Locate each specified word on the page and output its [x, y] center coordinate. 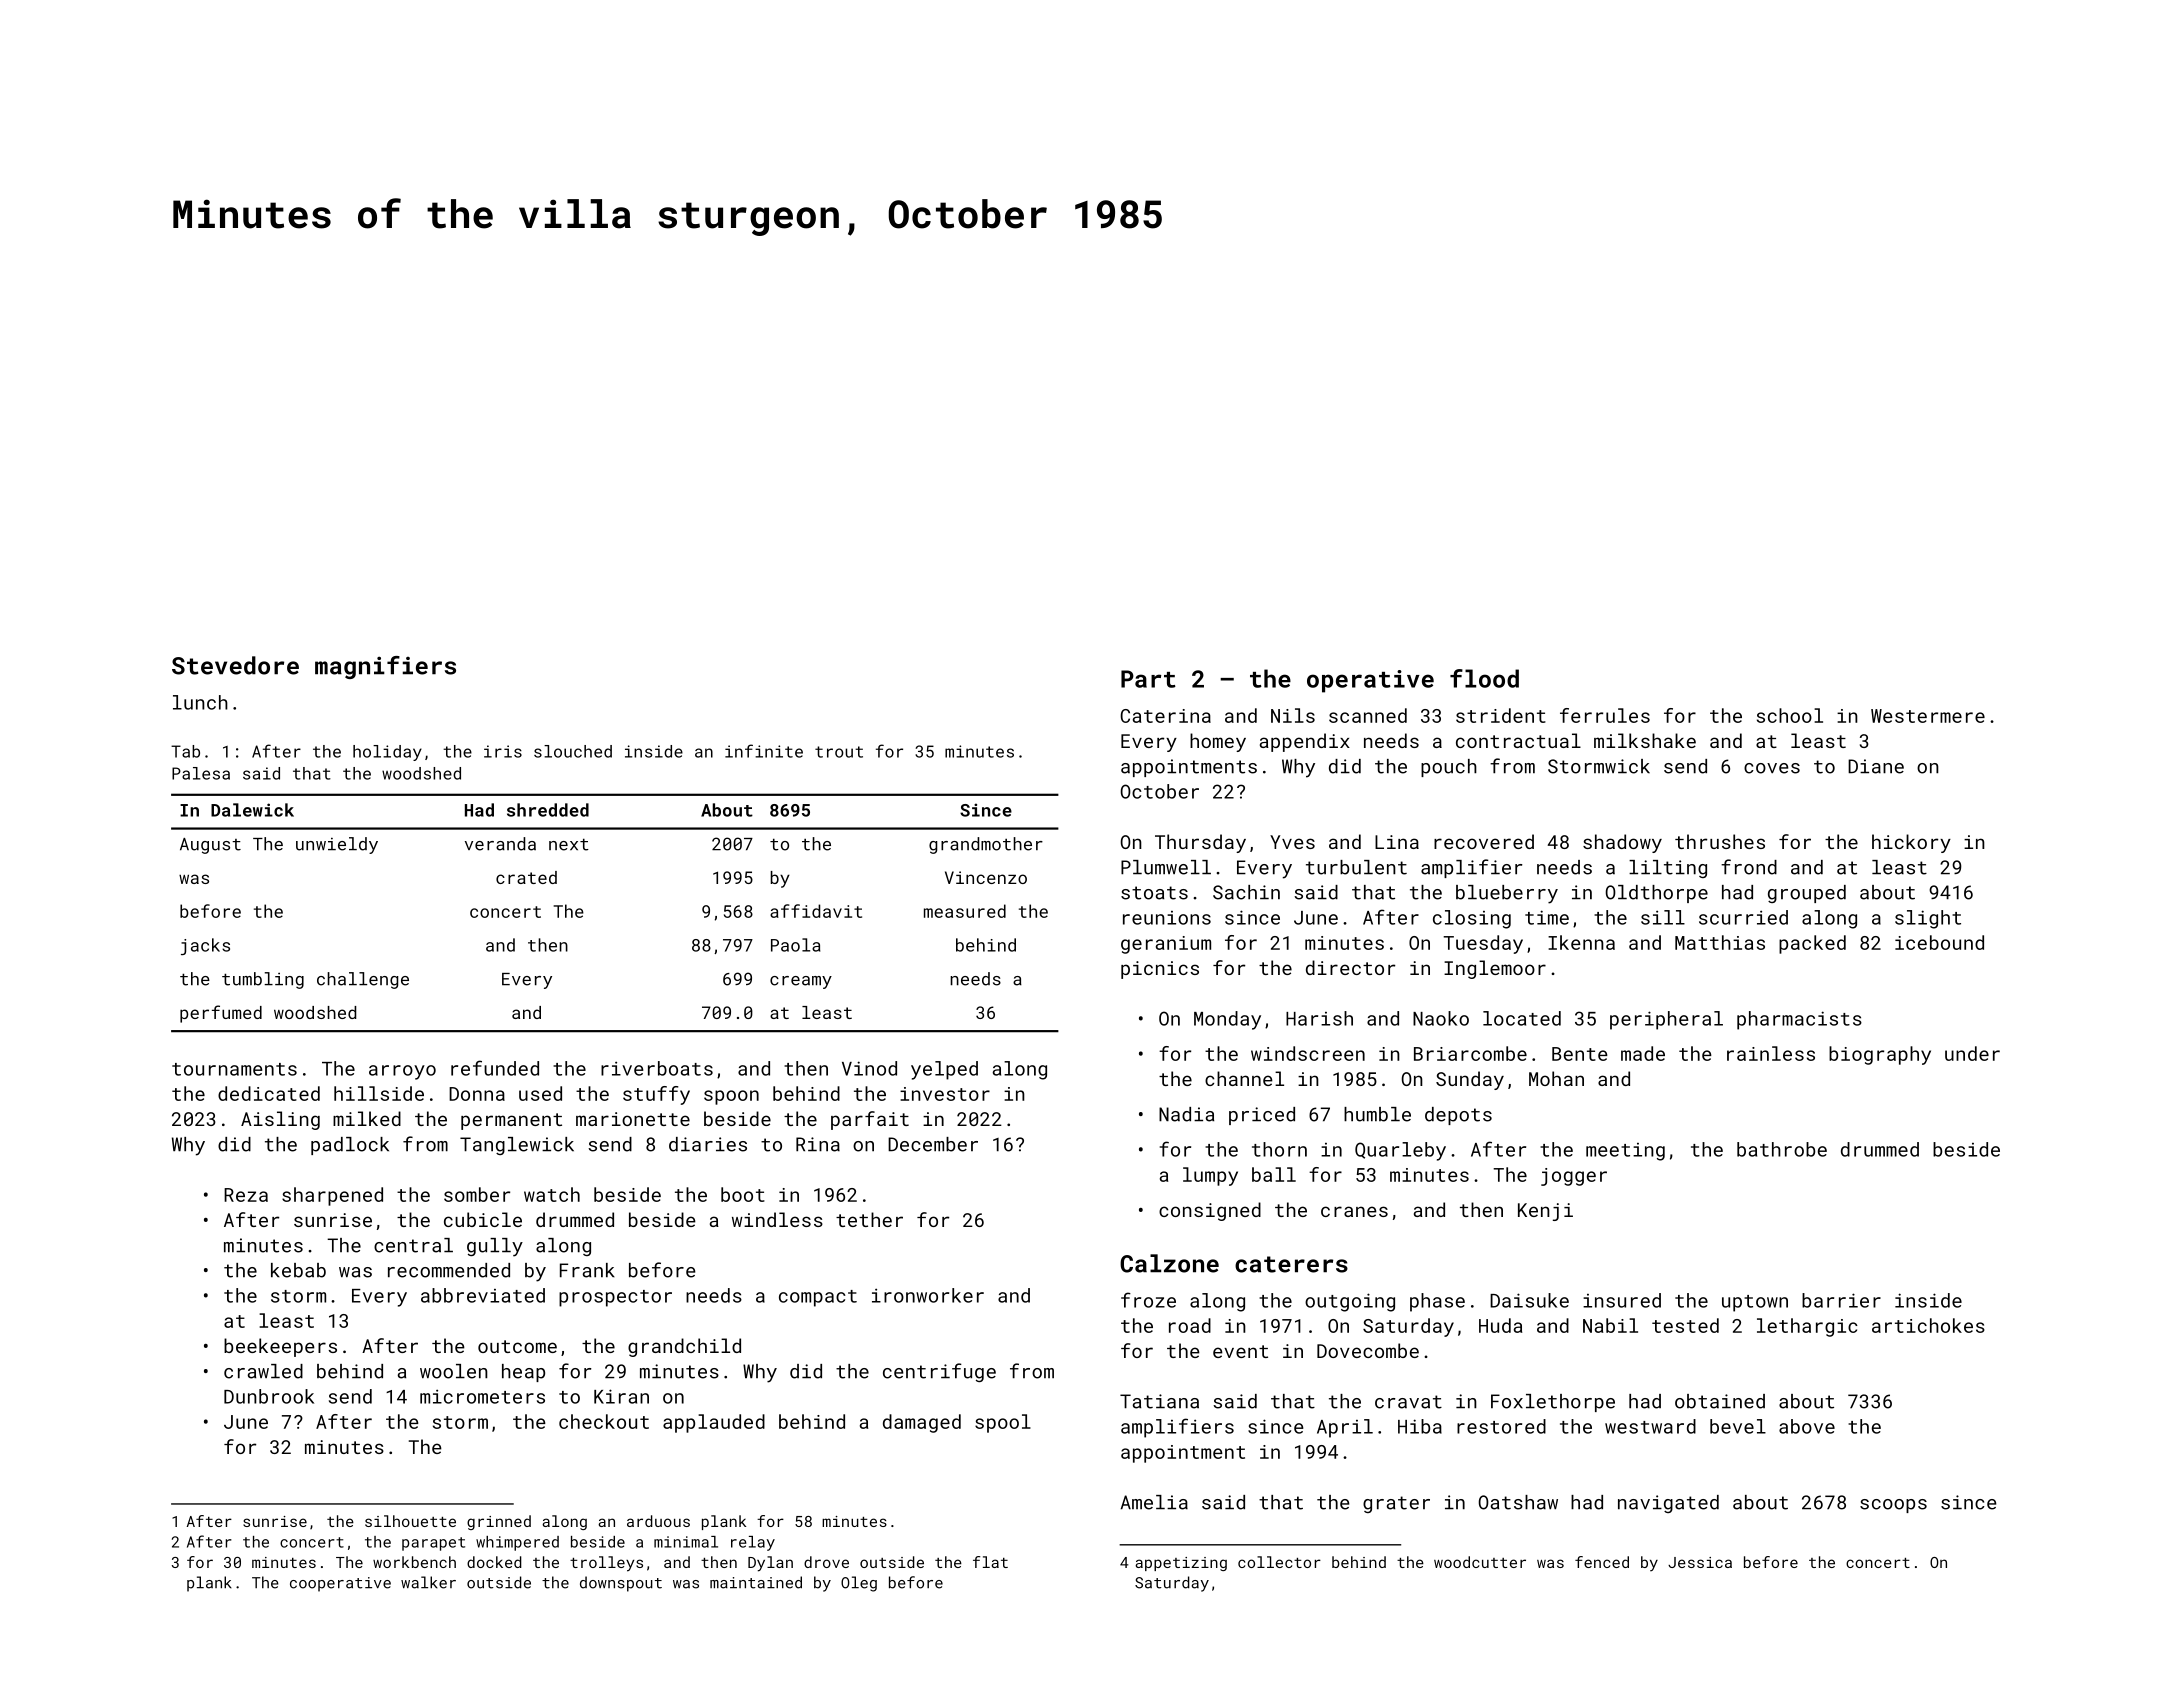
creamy [801, 982]
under [1972, 1053]
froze [1148, 1300]
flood [1484, 678]
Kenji [1545, 1212]
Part [1148, 679]
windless [777, 1219]
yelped [944, 1070]
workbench [414, 1562]
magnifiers [385, 667]
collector [1279, 1562]
